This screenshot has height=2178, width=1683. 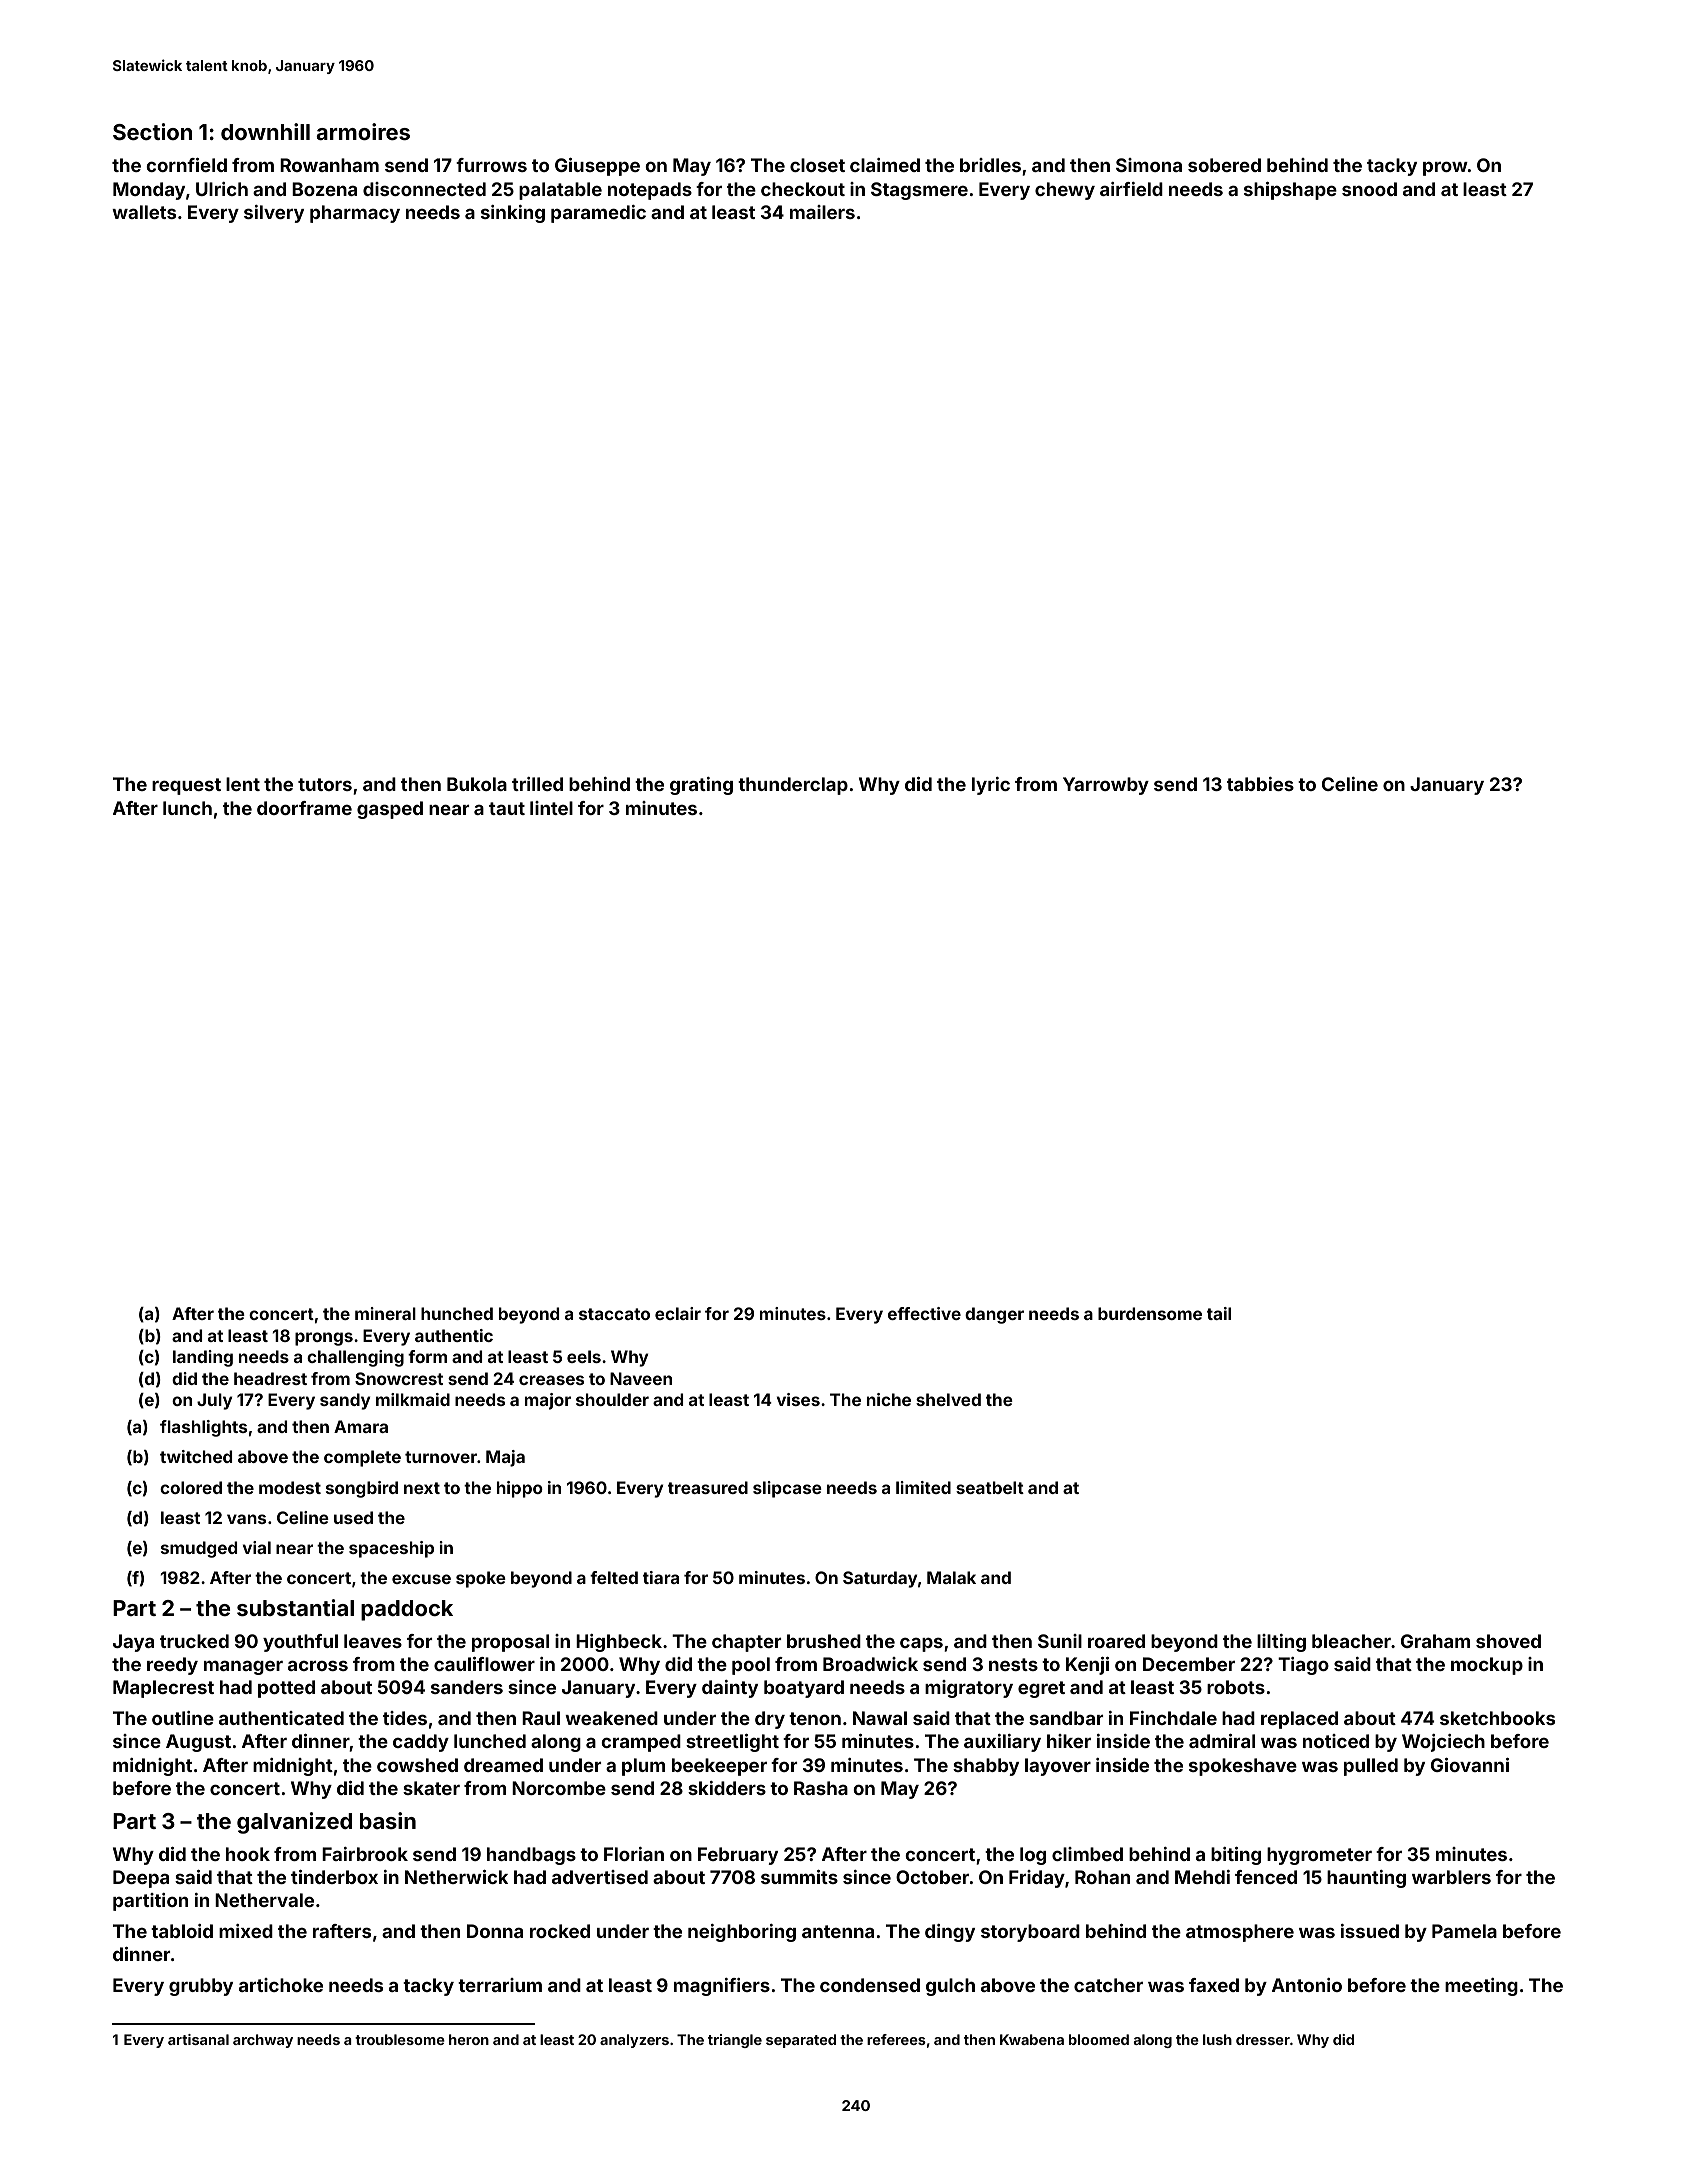 I want to click on grating, so click(x=701, y=786).
